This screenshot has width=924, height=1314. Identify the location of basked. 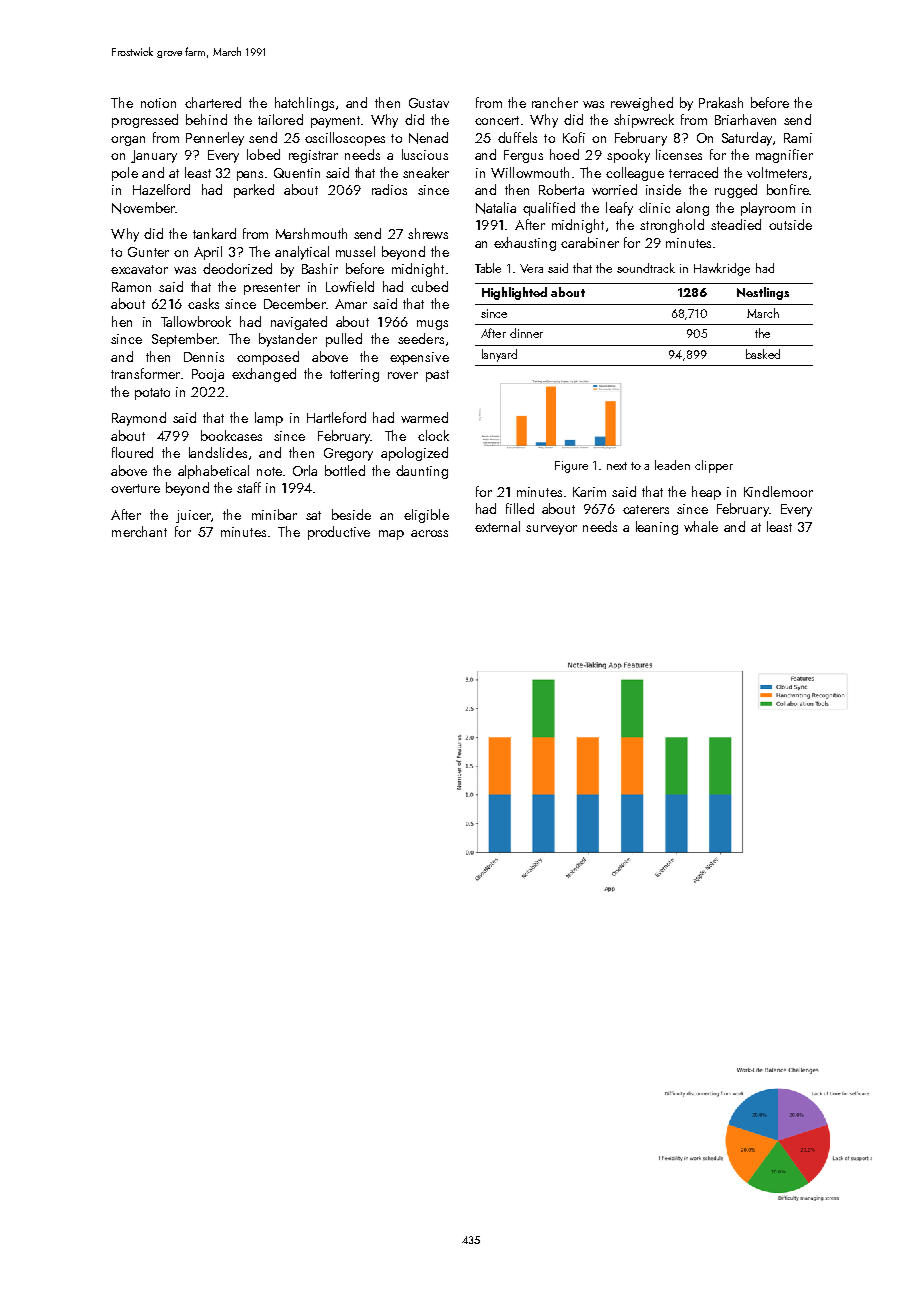
(763, 354).
